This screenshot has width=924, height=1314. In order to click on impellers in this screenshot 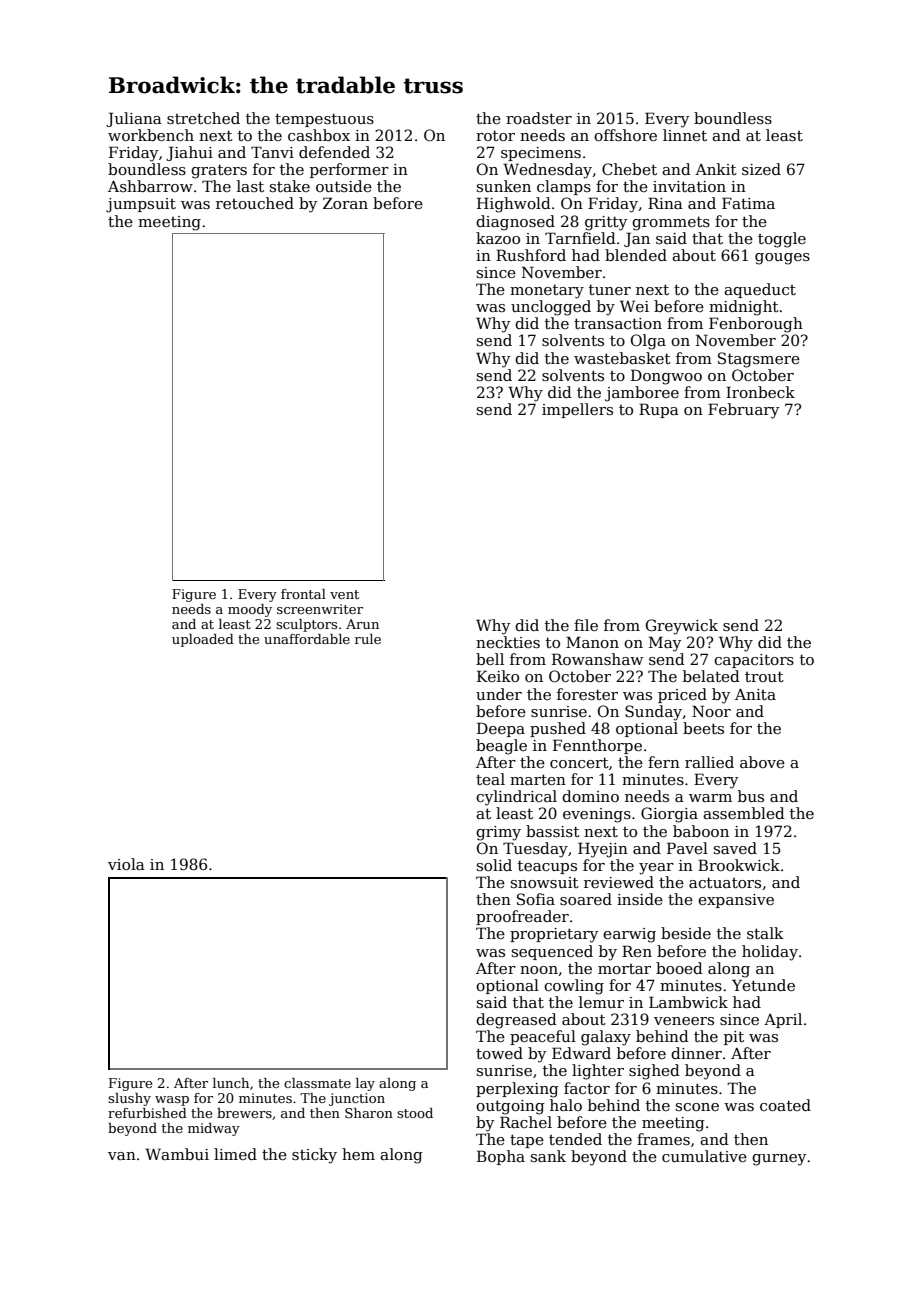, I will do `click(577, 410)`.
